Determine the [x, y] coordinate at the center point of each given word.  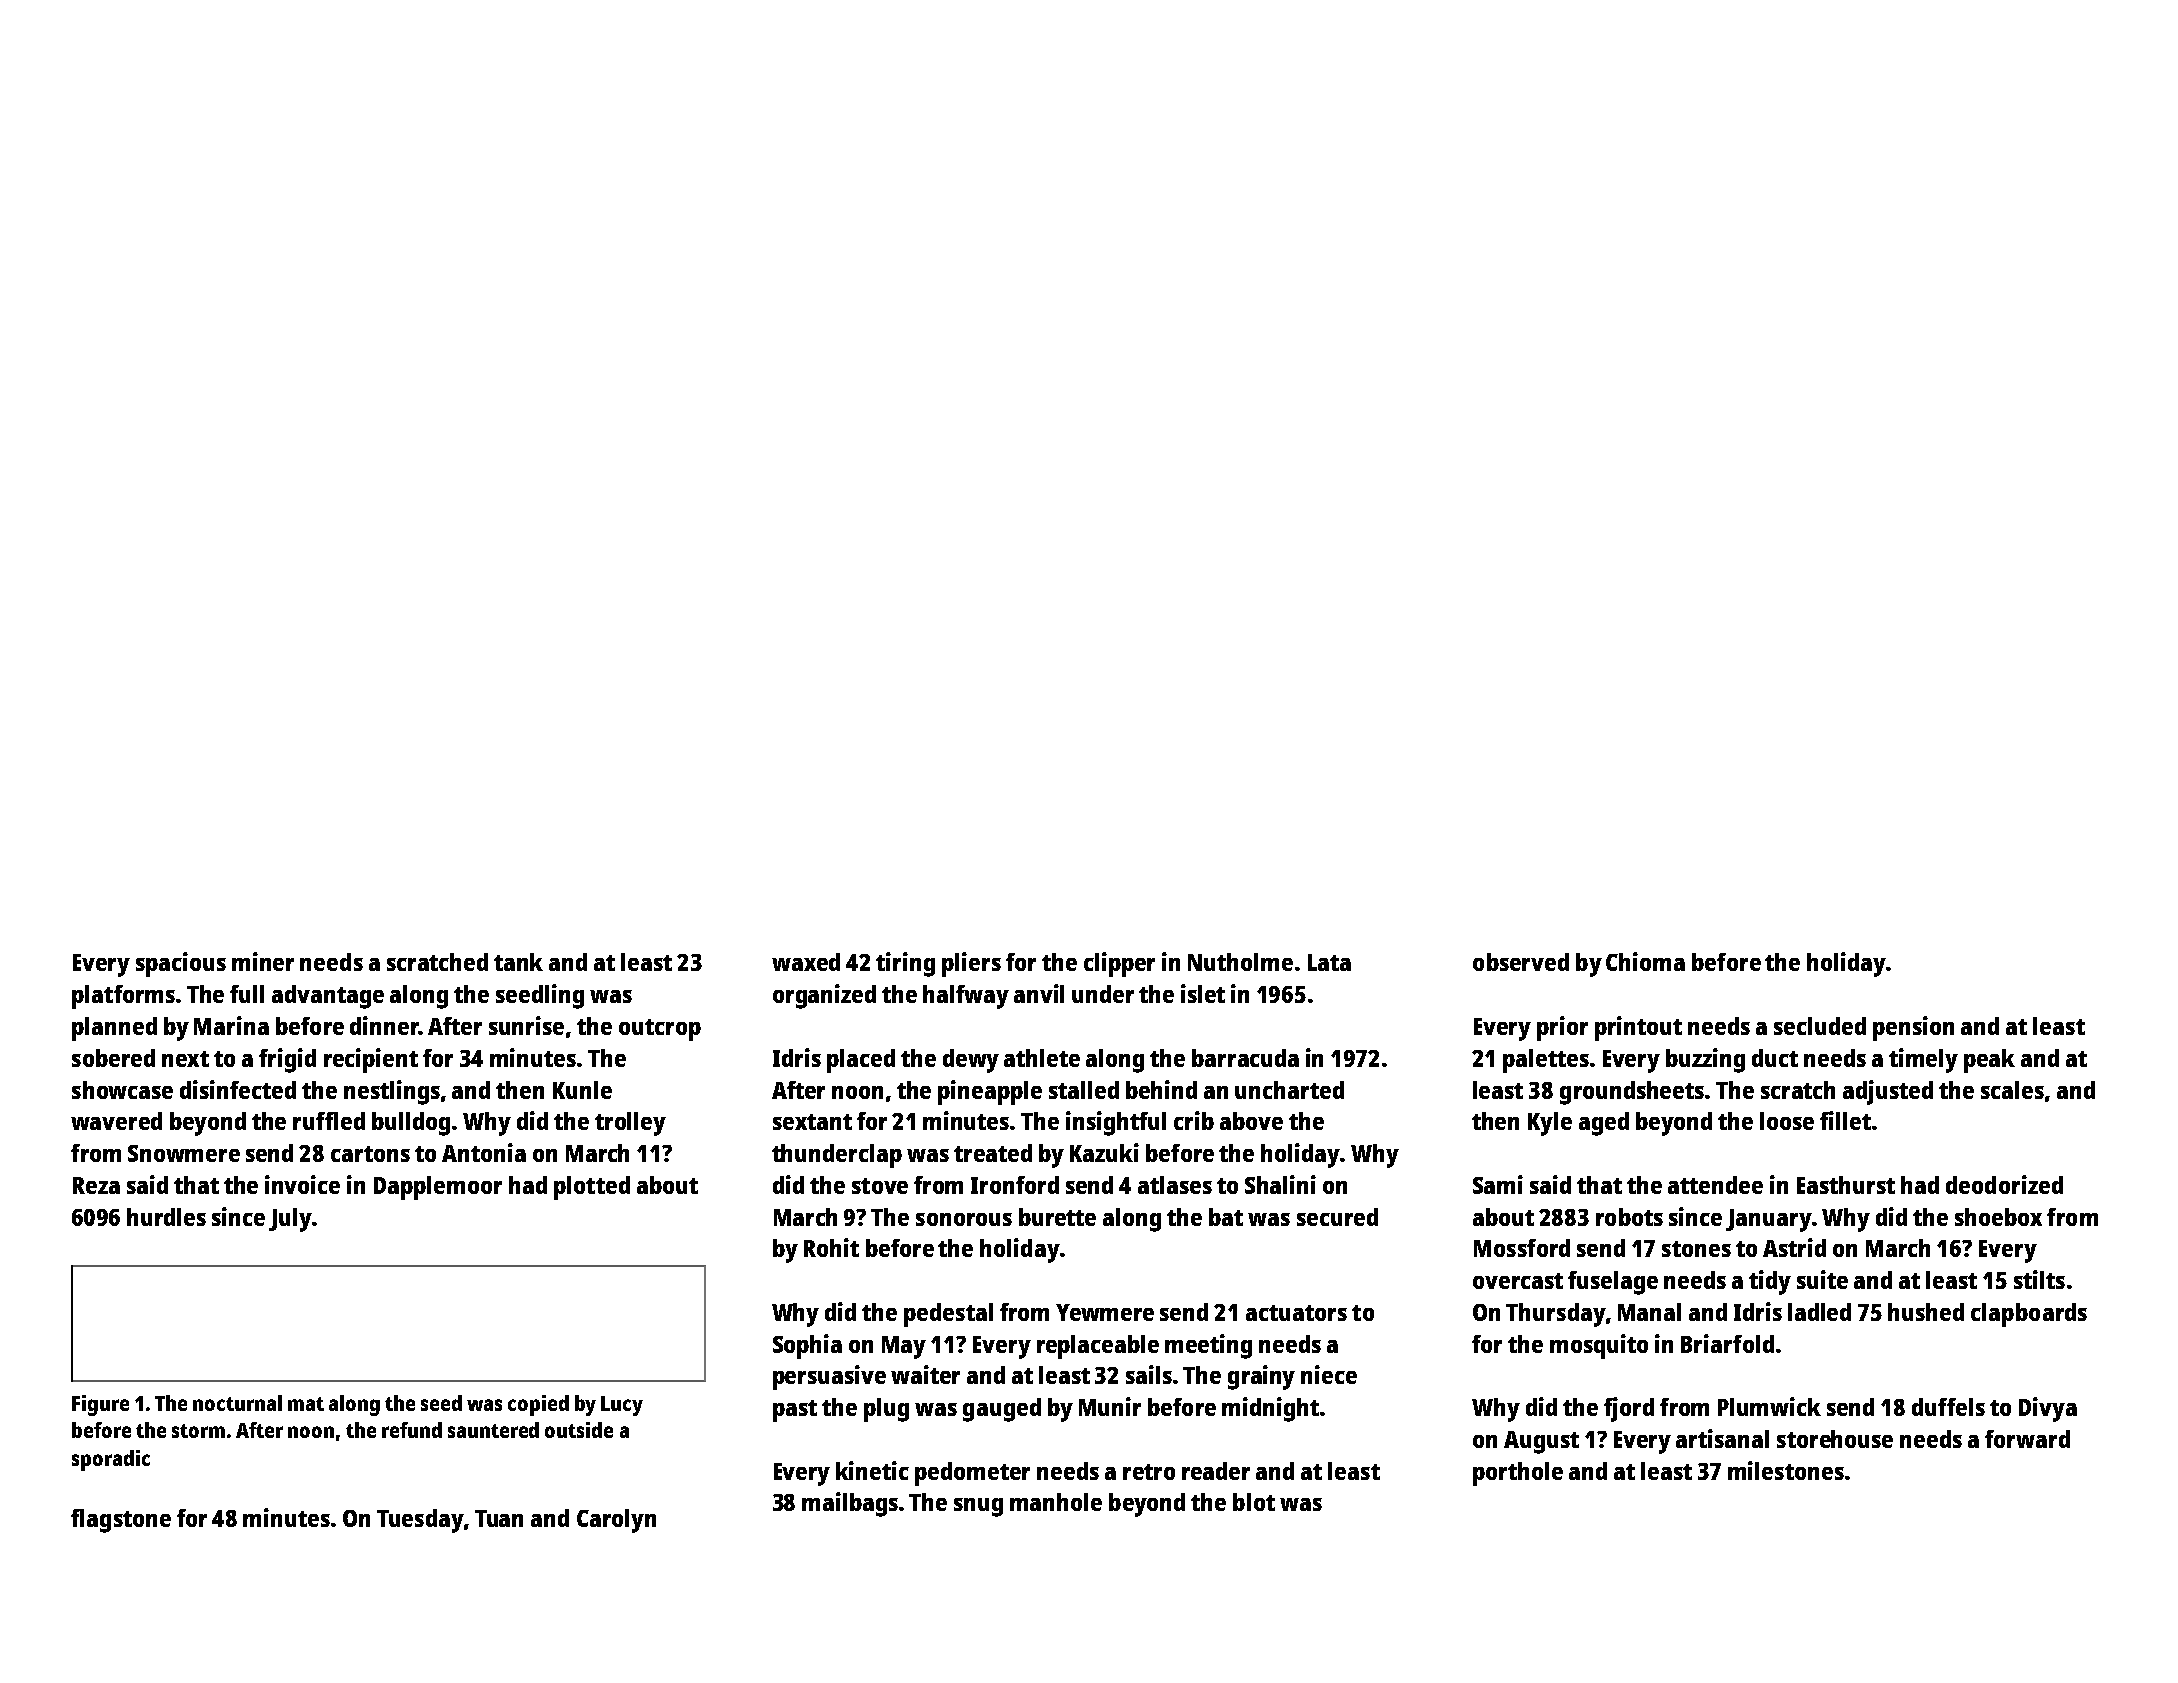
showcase [122, 1090]
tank [518, 962]
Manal [1649, 1312]
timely [1923, 1060]
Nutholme [1240, 962]
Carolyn [616, 1521]
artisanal [1722, 1438]
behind [1161, 1089]
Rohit [831, 1247]
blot [1254, 1502]
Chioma [1645, 961]
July [290, 1220]
